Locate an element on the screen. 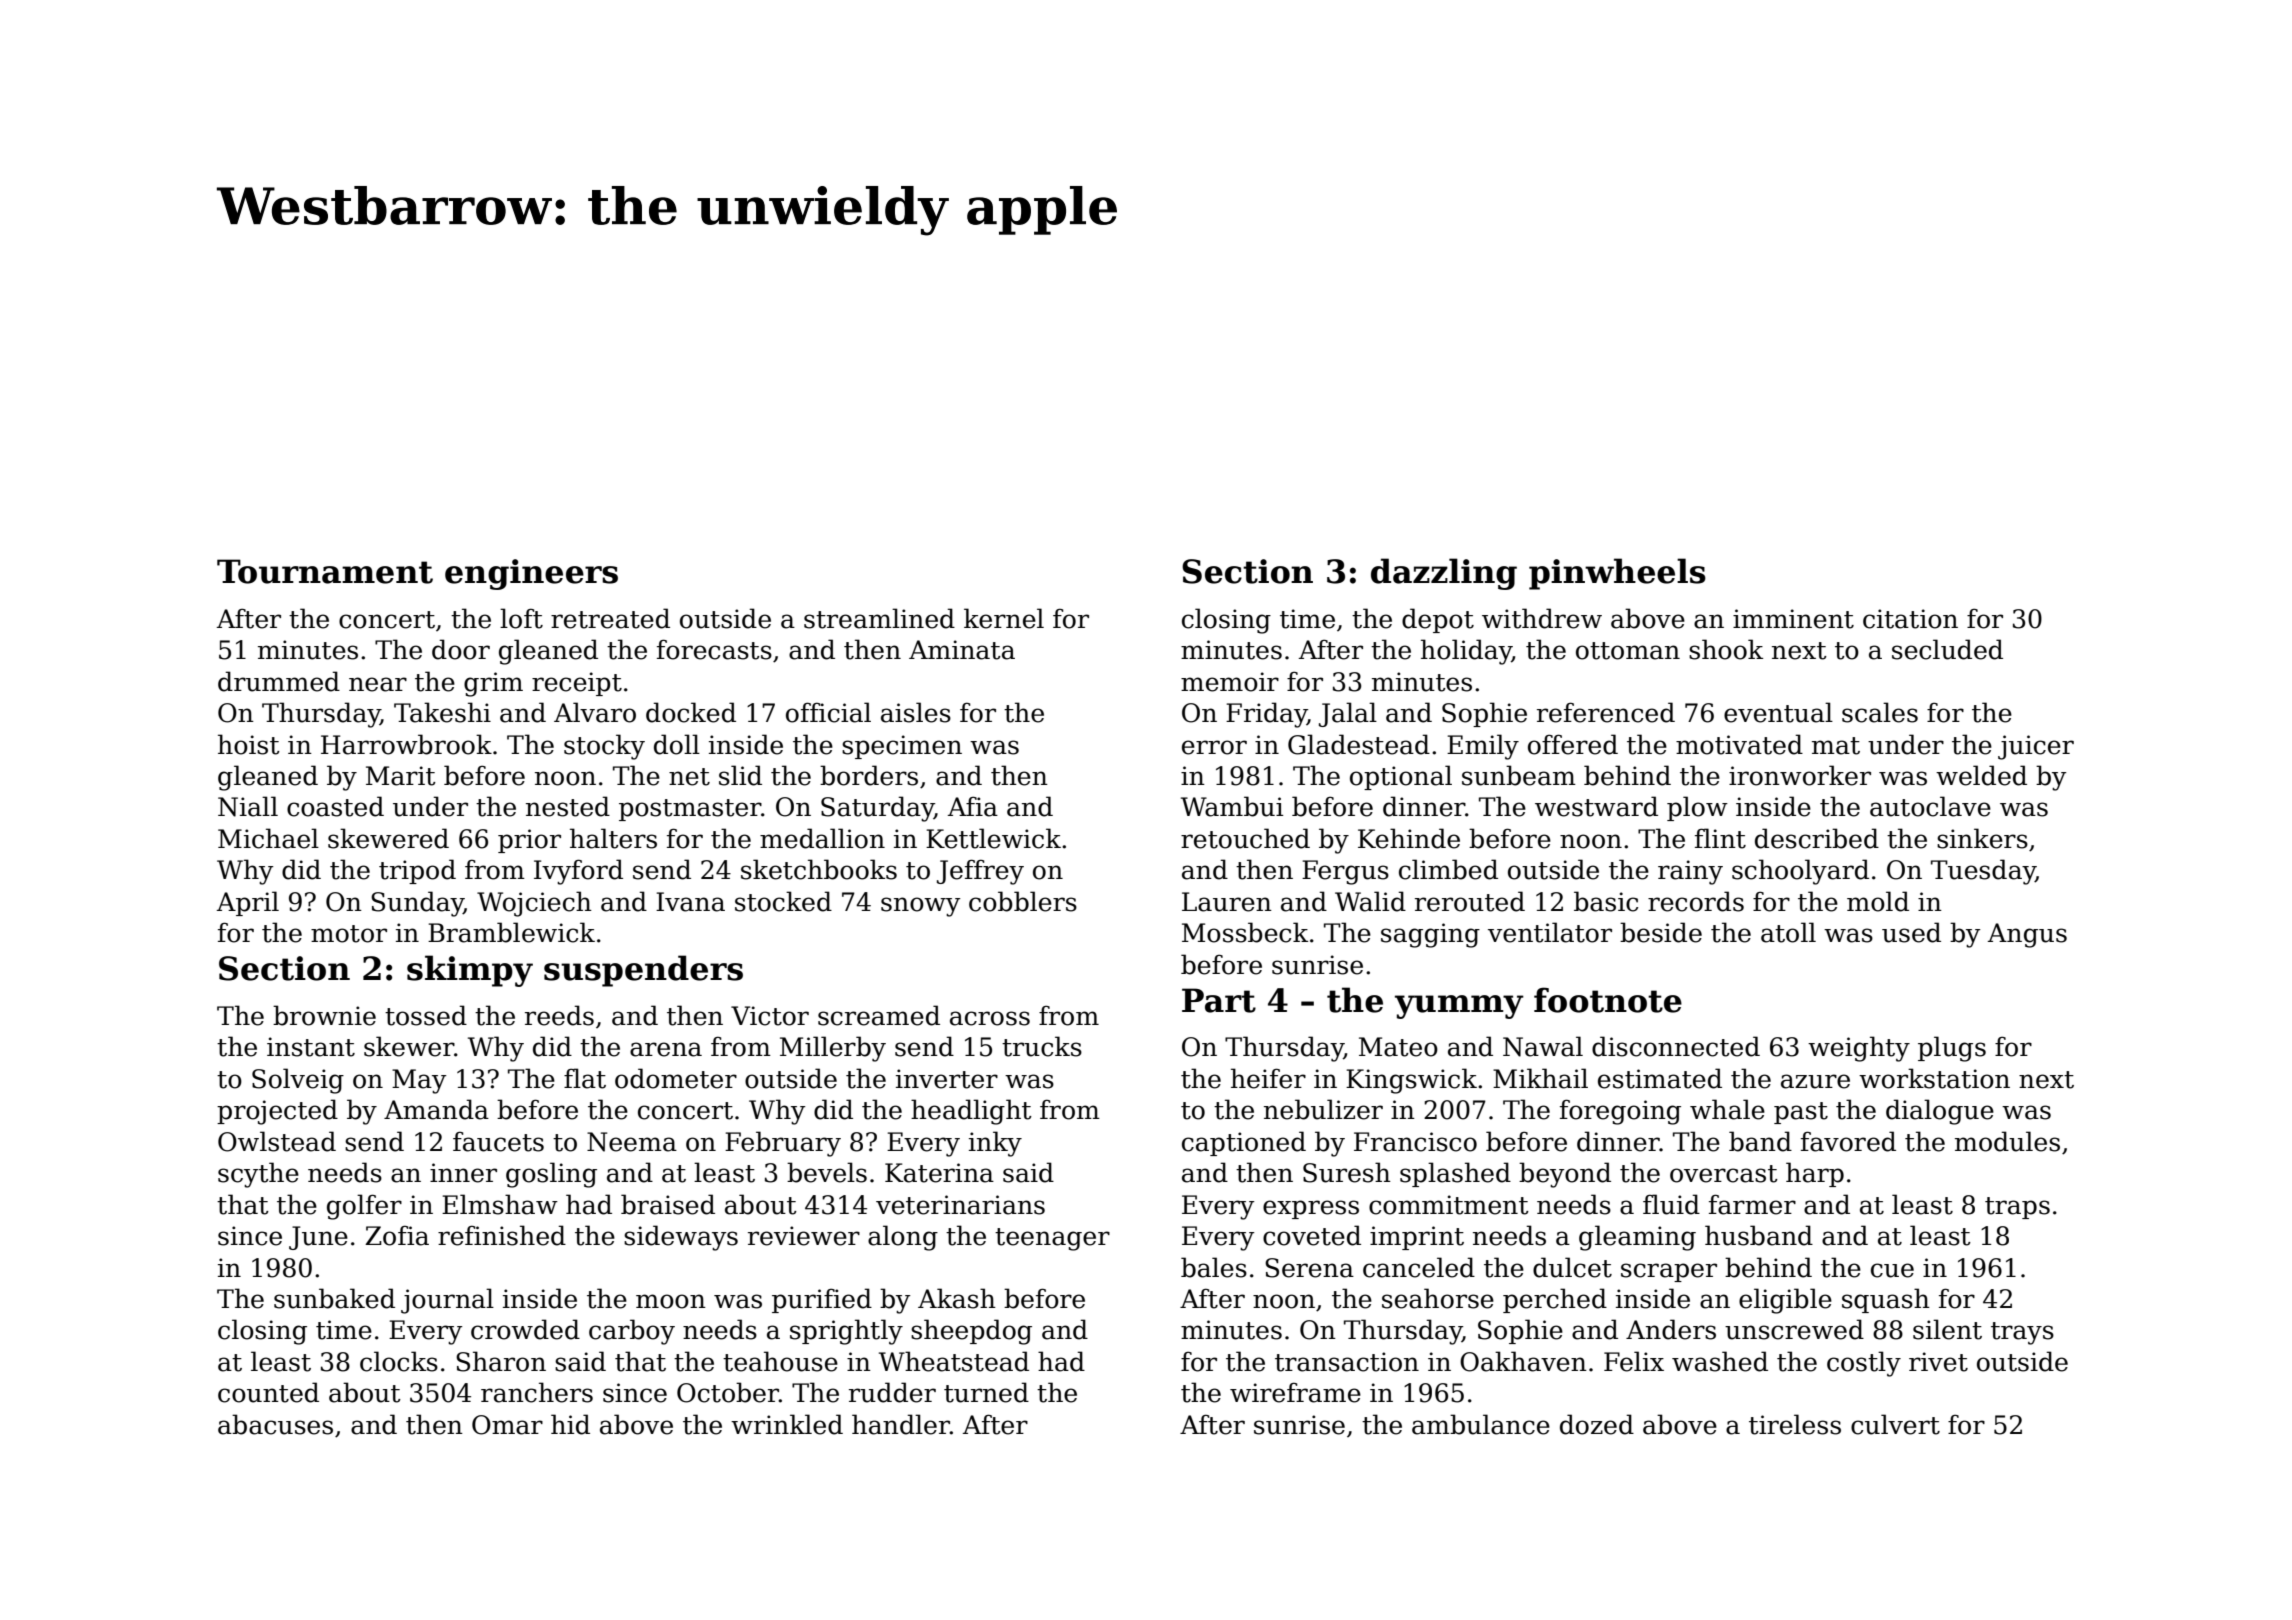 The height and width of the screenshot is (1620, 2292). abacuses is located at coordinates (275, 1424).
